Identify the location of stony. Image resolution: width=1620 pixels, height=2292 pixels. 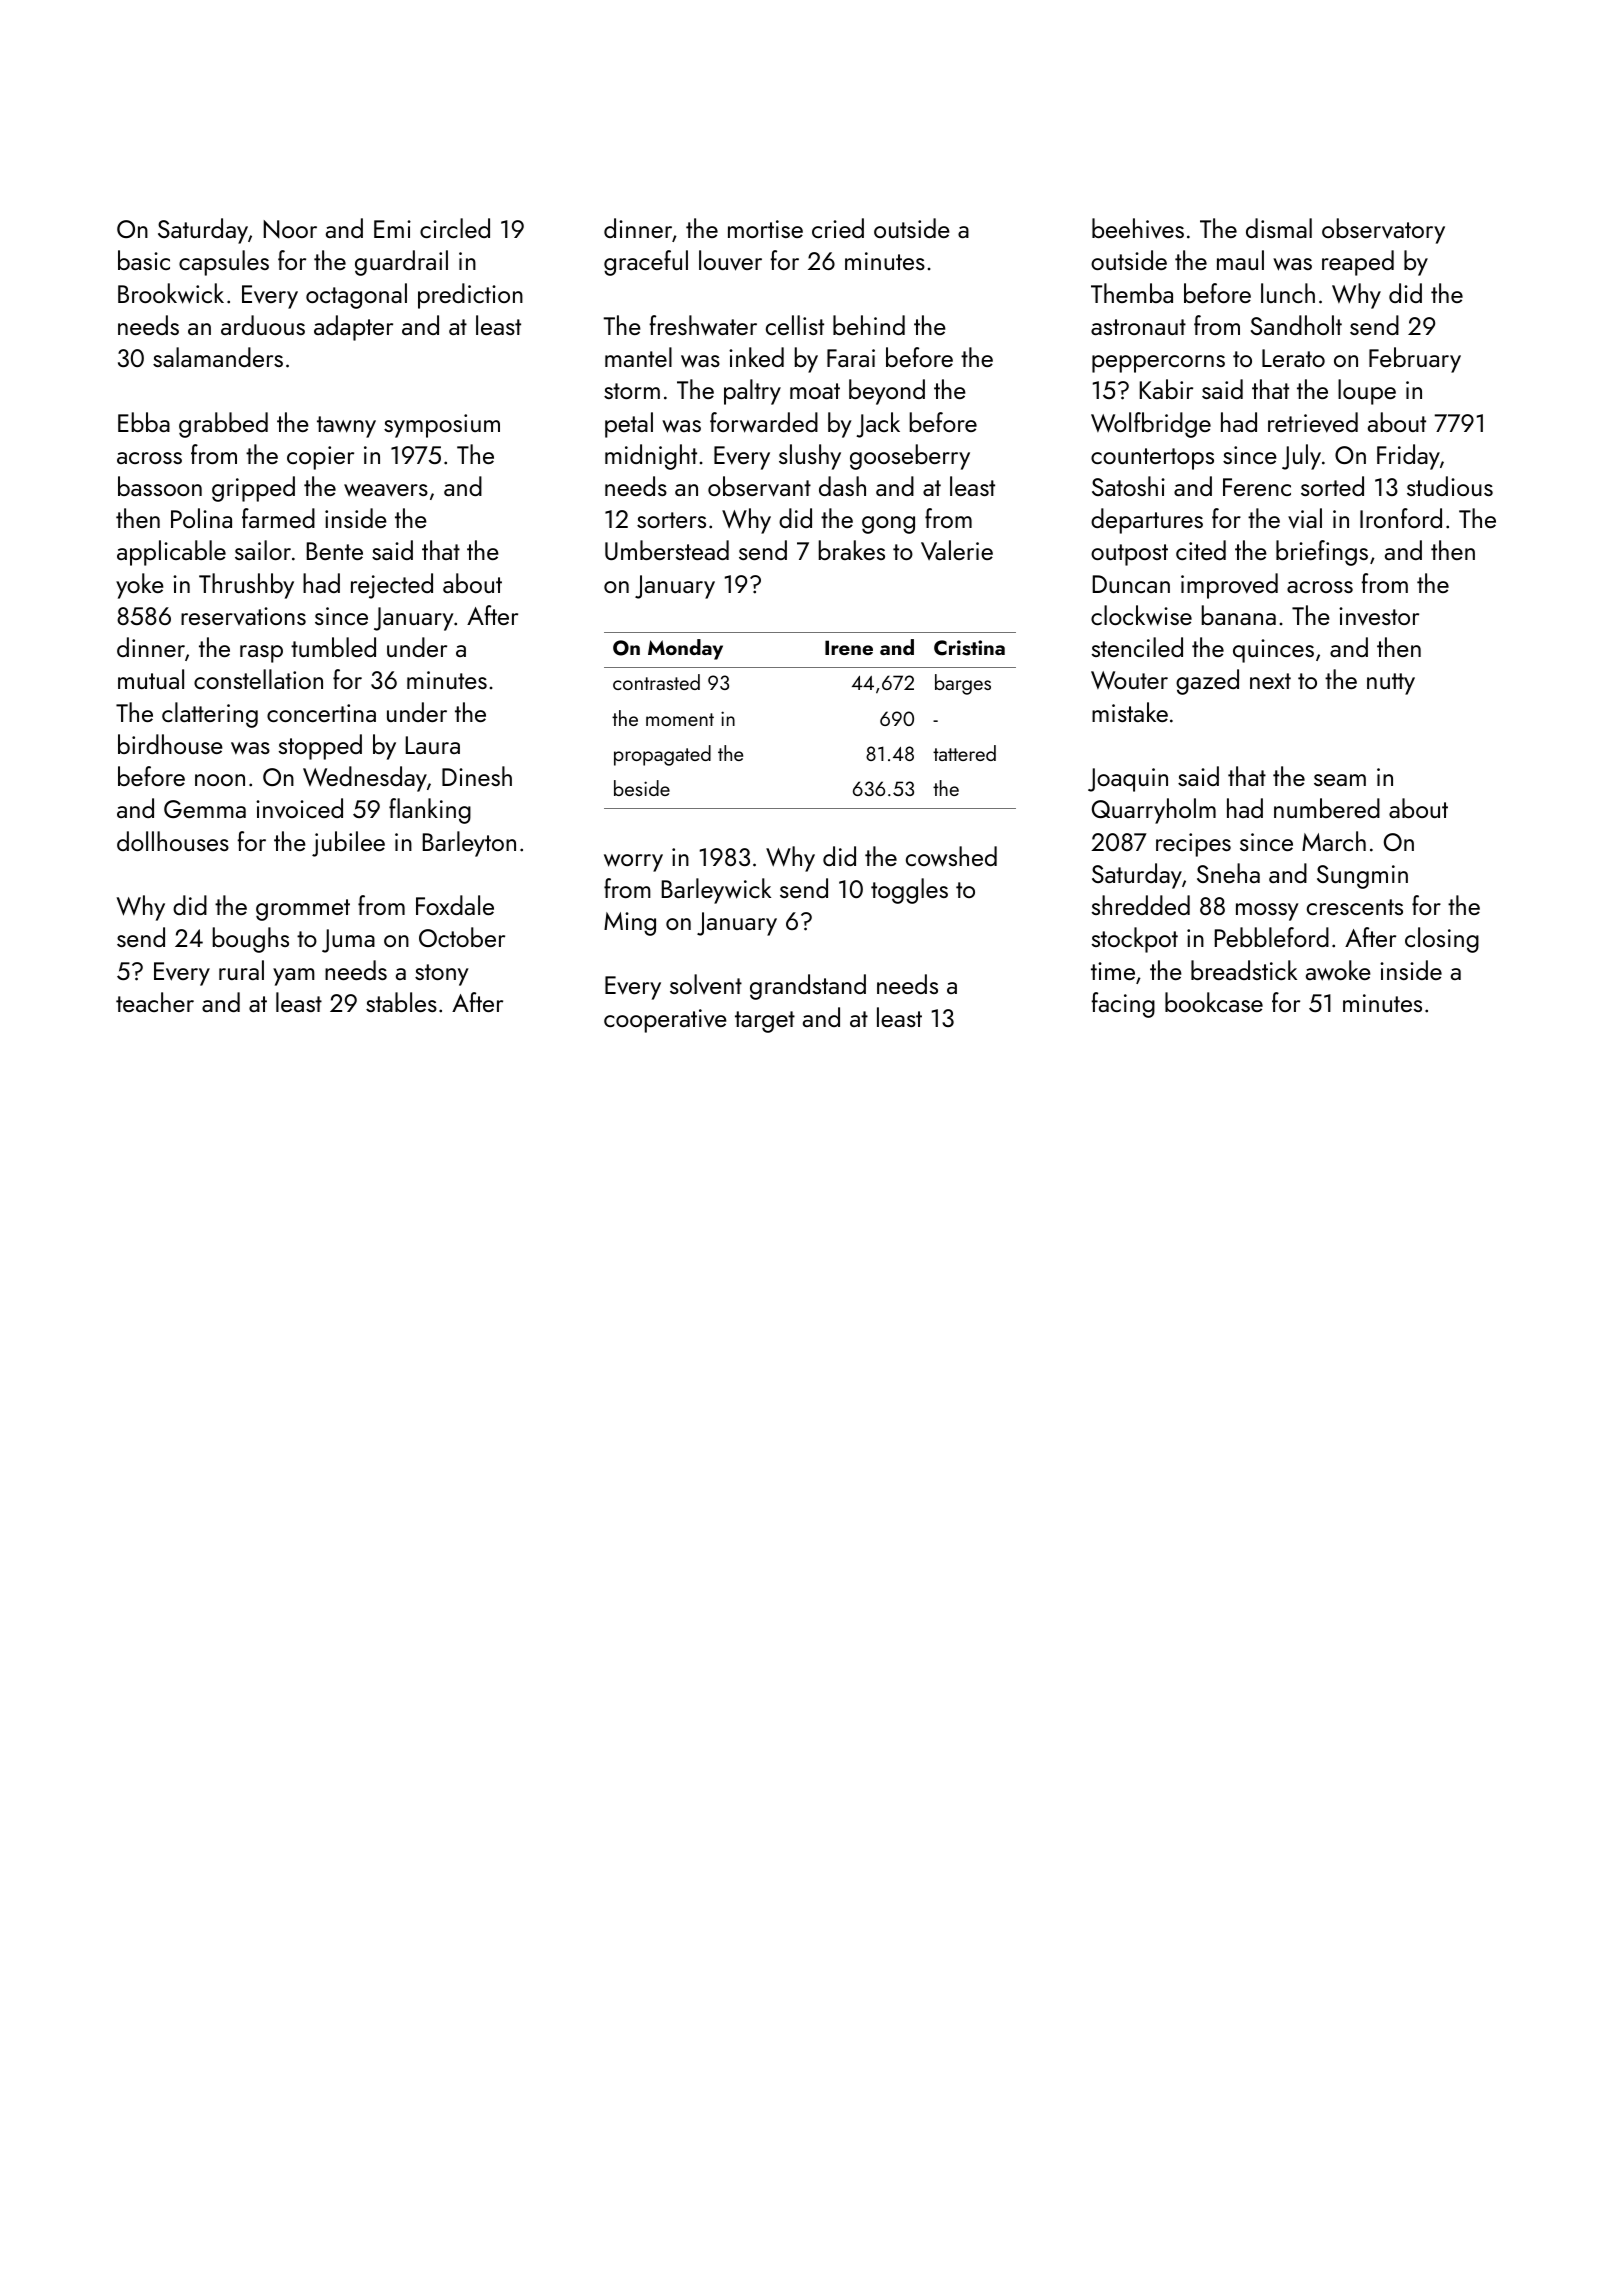
(442, 975).
